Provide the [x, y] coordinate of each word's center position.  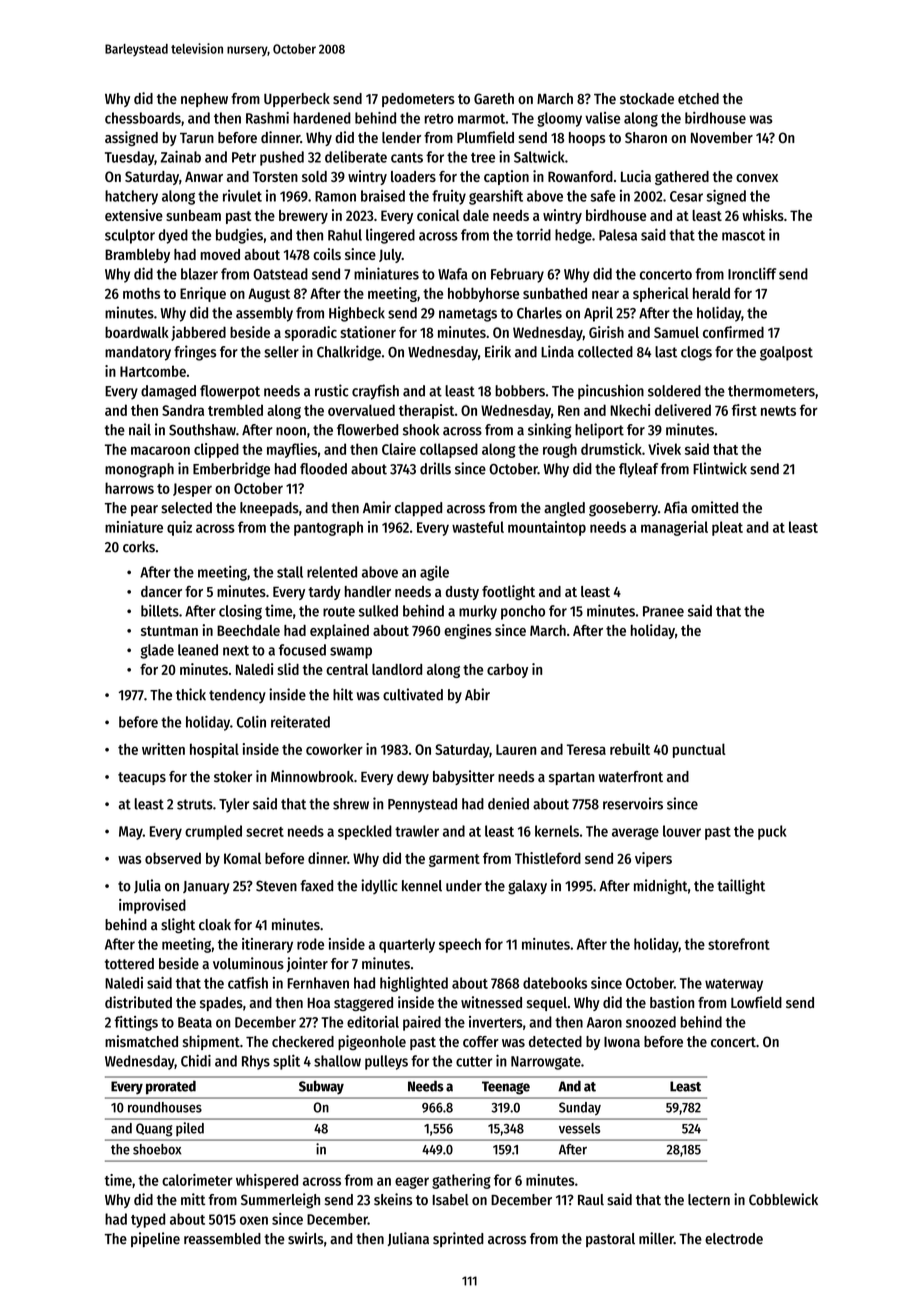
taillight [741, 887]
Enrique [203, 294]
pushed [282, 158]
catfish [248, 983]
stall [290, 572]
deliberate [356, 157]
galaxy [527, 887]
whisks [763, 215]
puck [772, 832]
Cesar [686, 196]
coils [327, 254]
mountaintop [547, 528]
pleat [727, 528]
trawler [417, 831]
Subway [321, 1087]
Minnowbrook [312, 776]
